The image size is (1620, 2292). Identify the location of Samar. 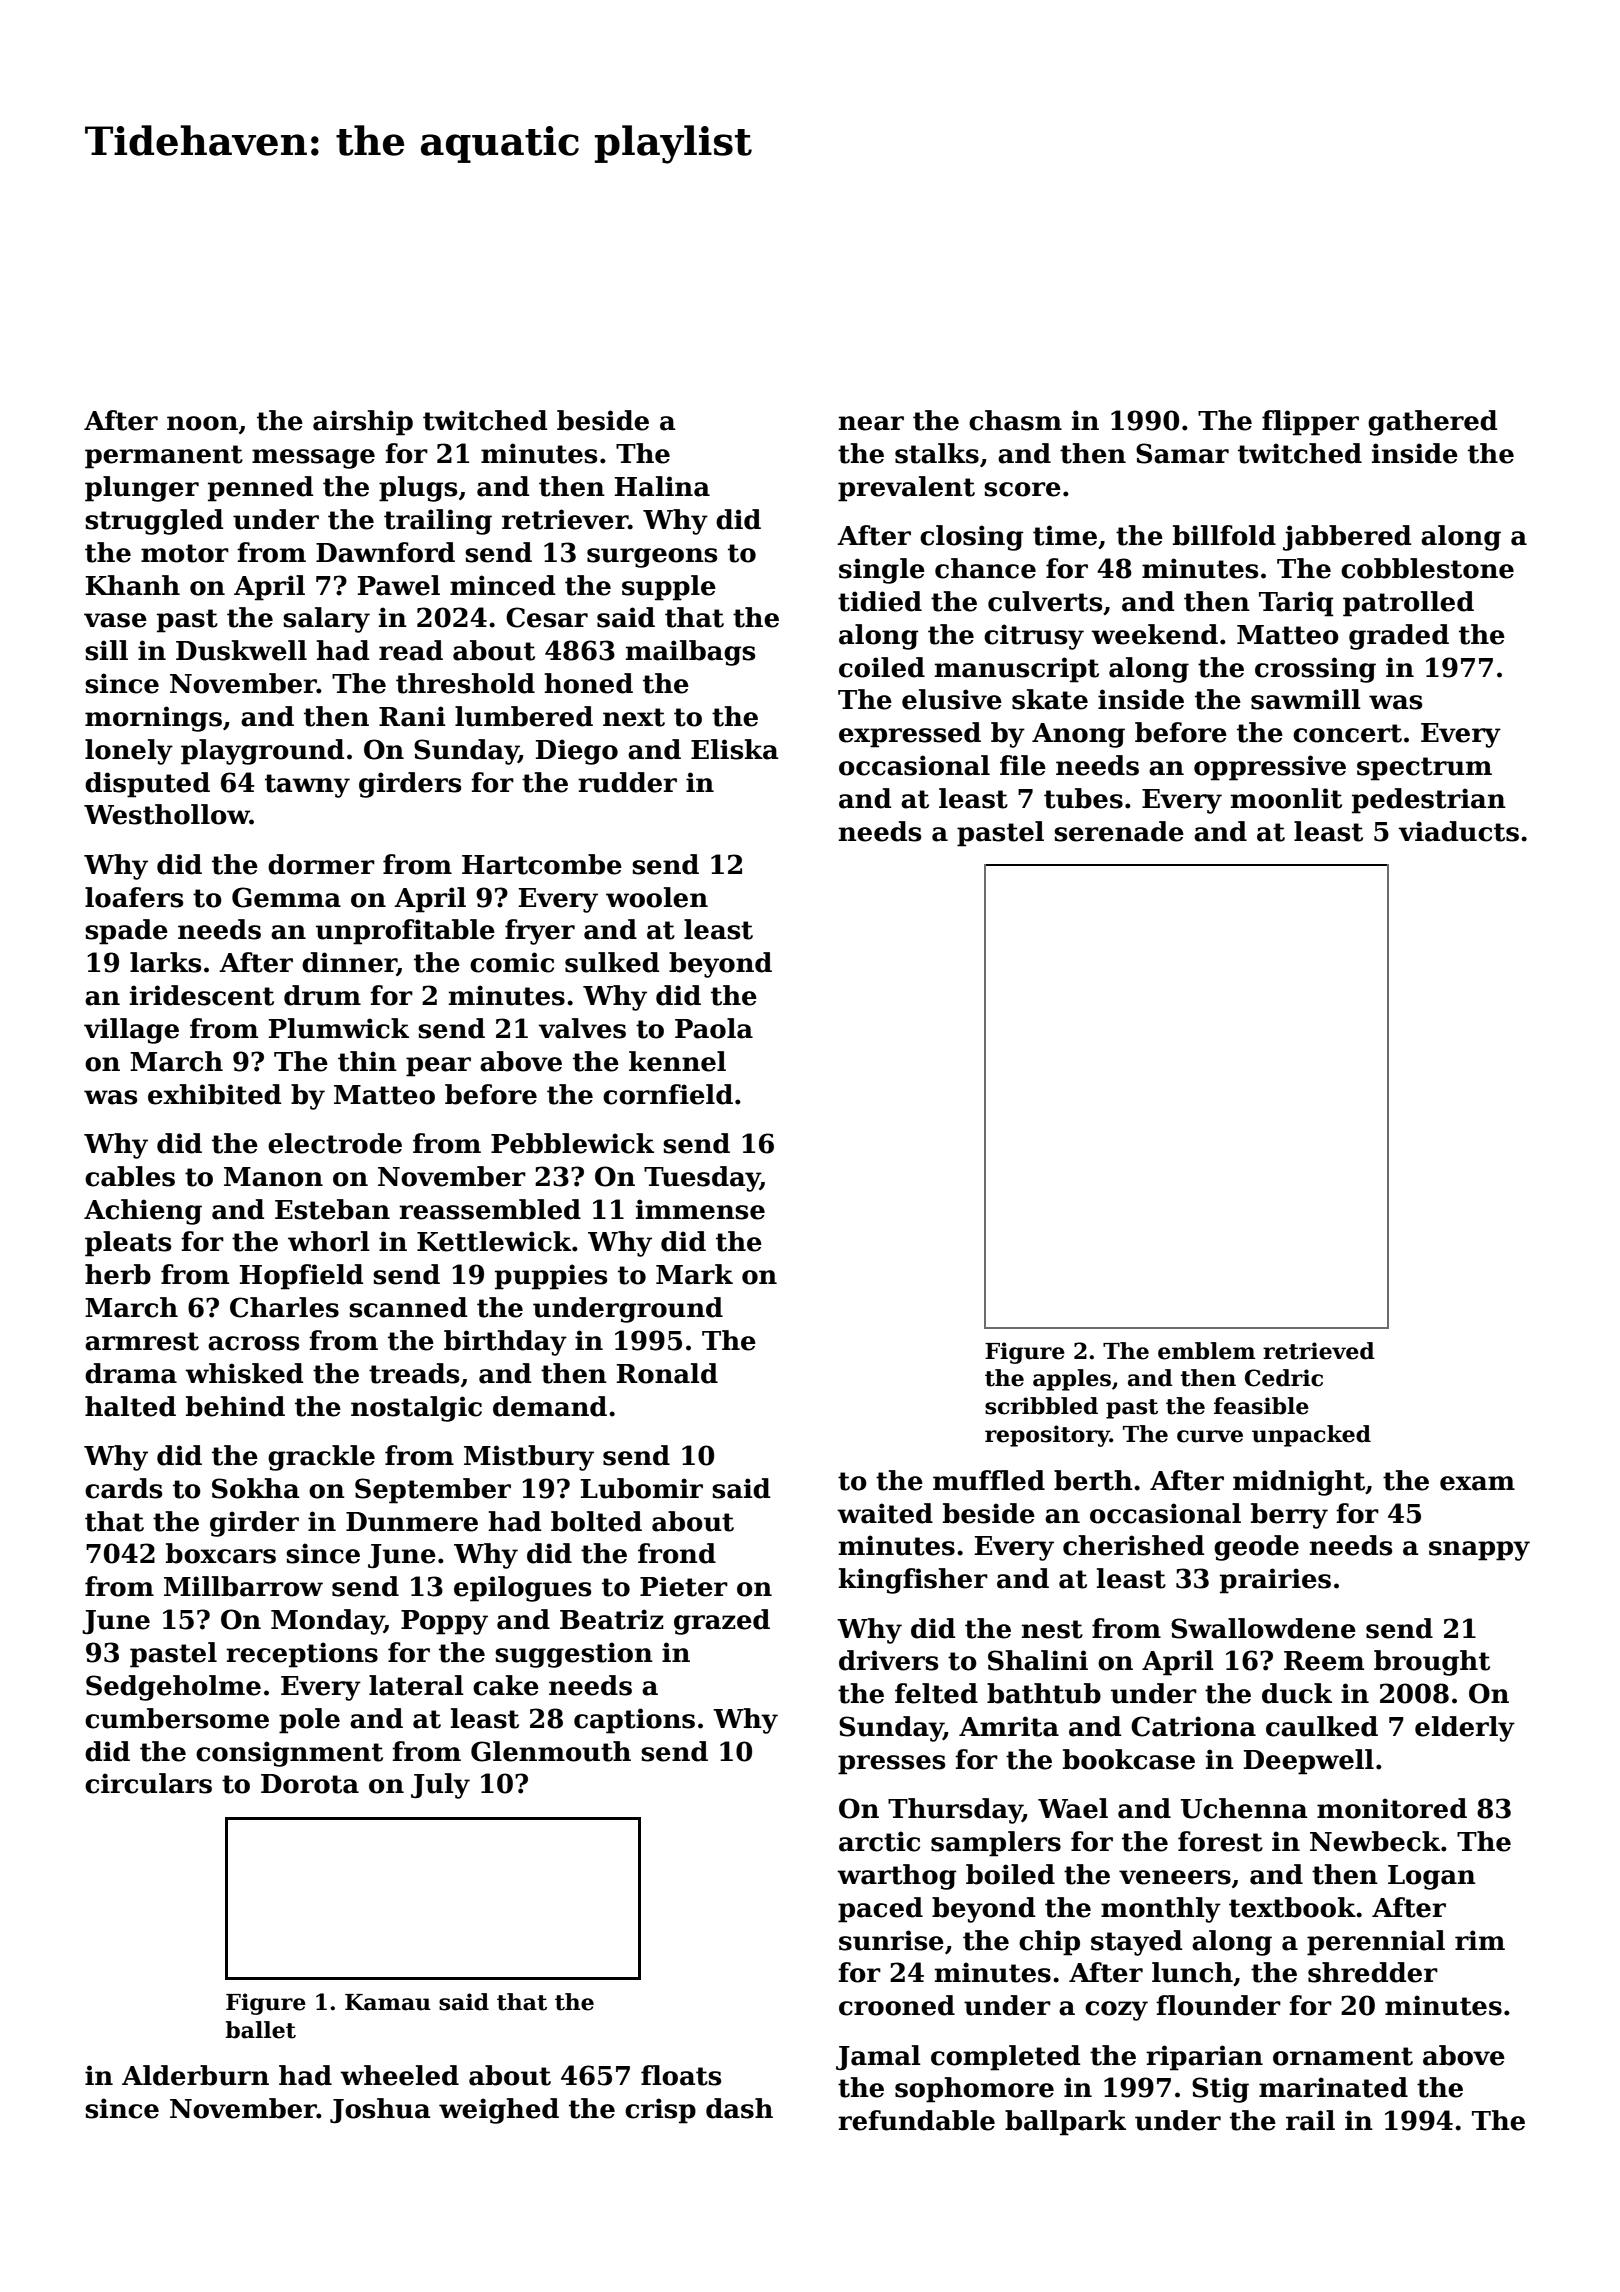
(1182, 453).
